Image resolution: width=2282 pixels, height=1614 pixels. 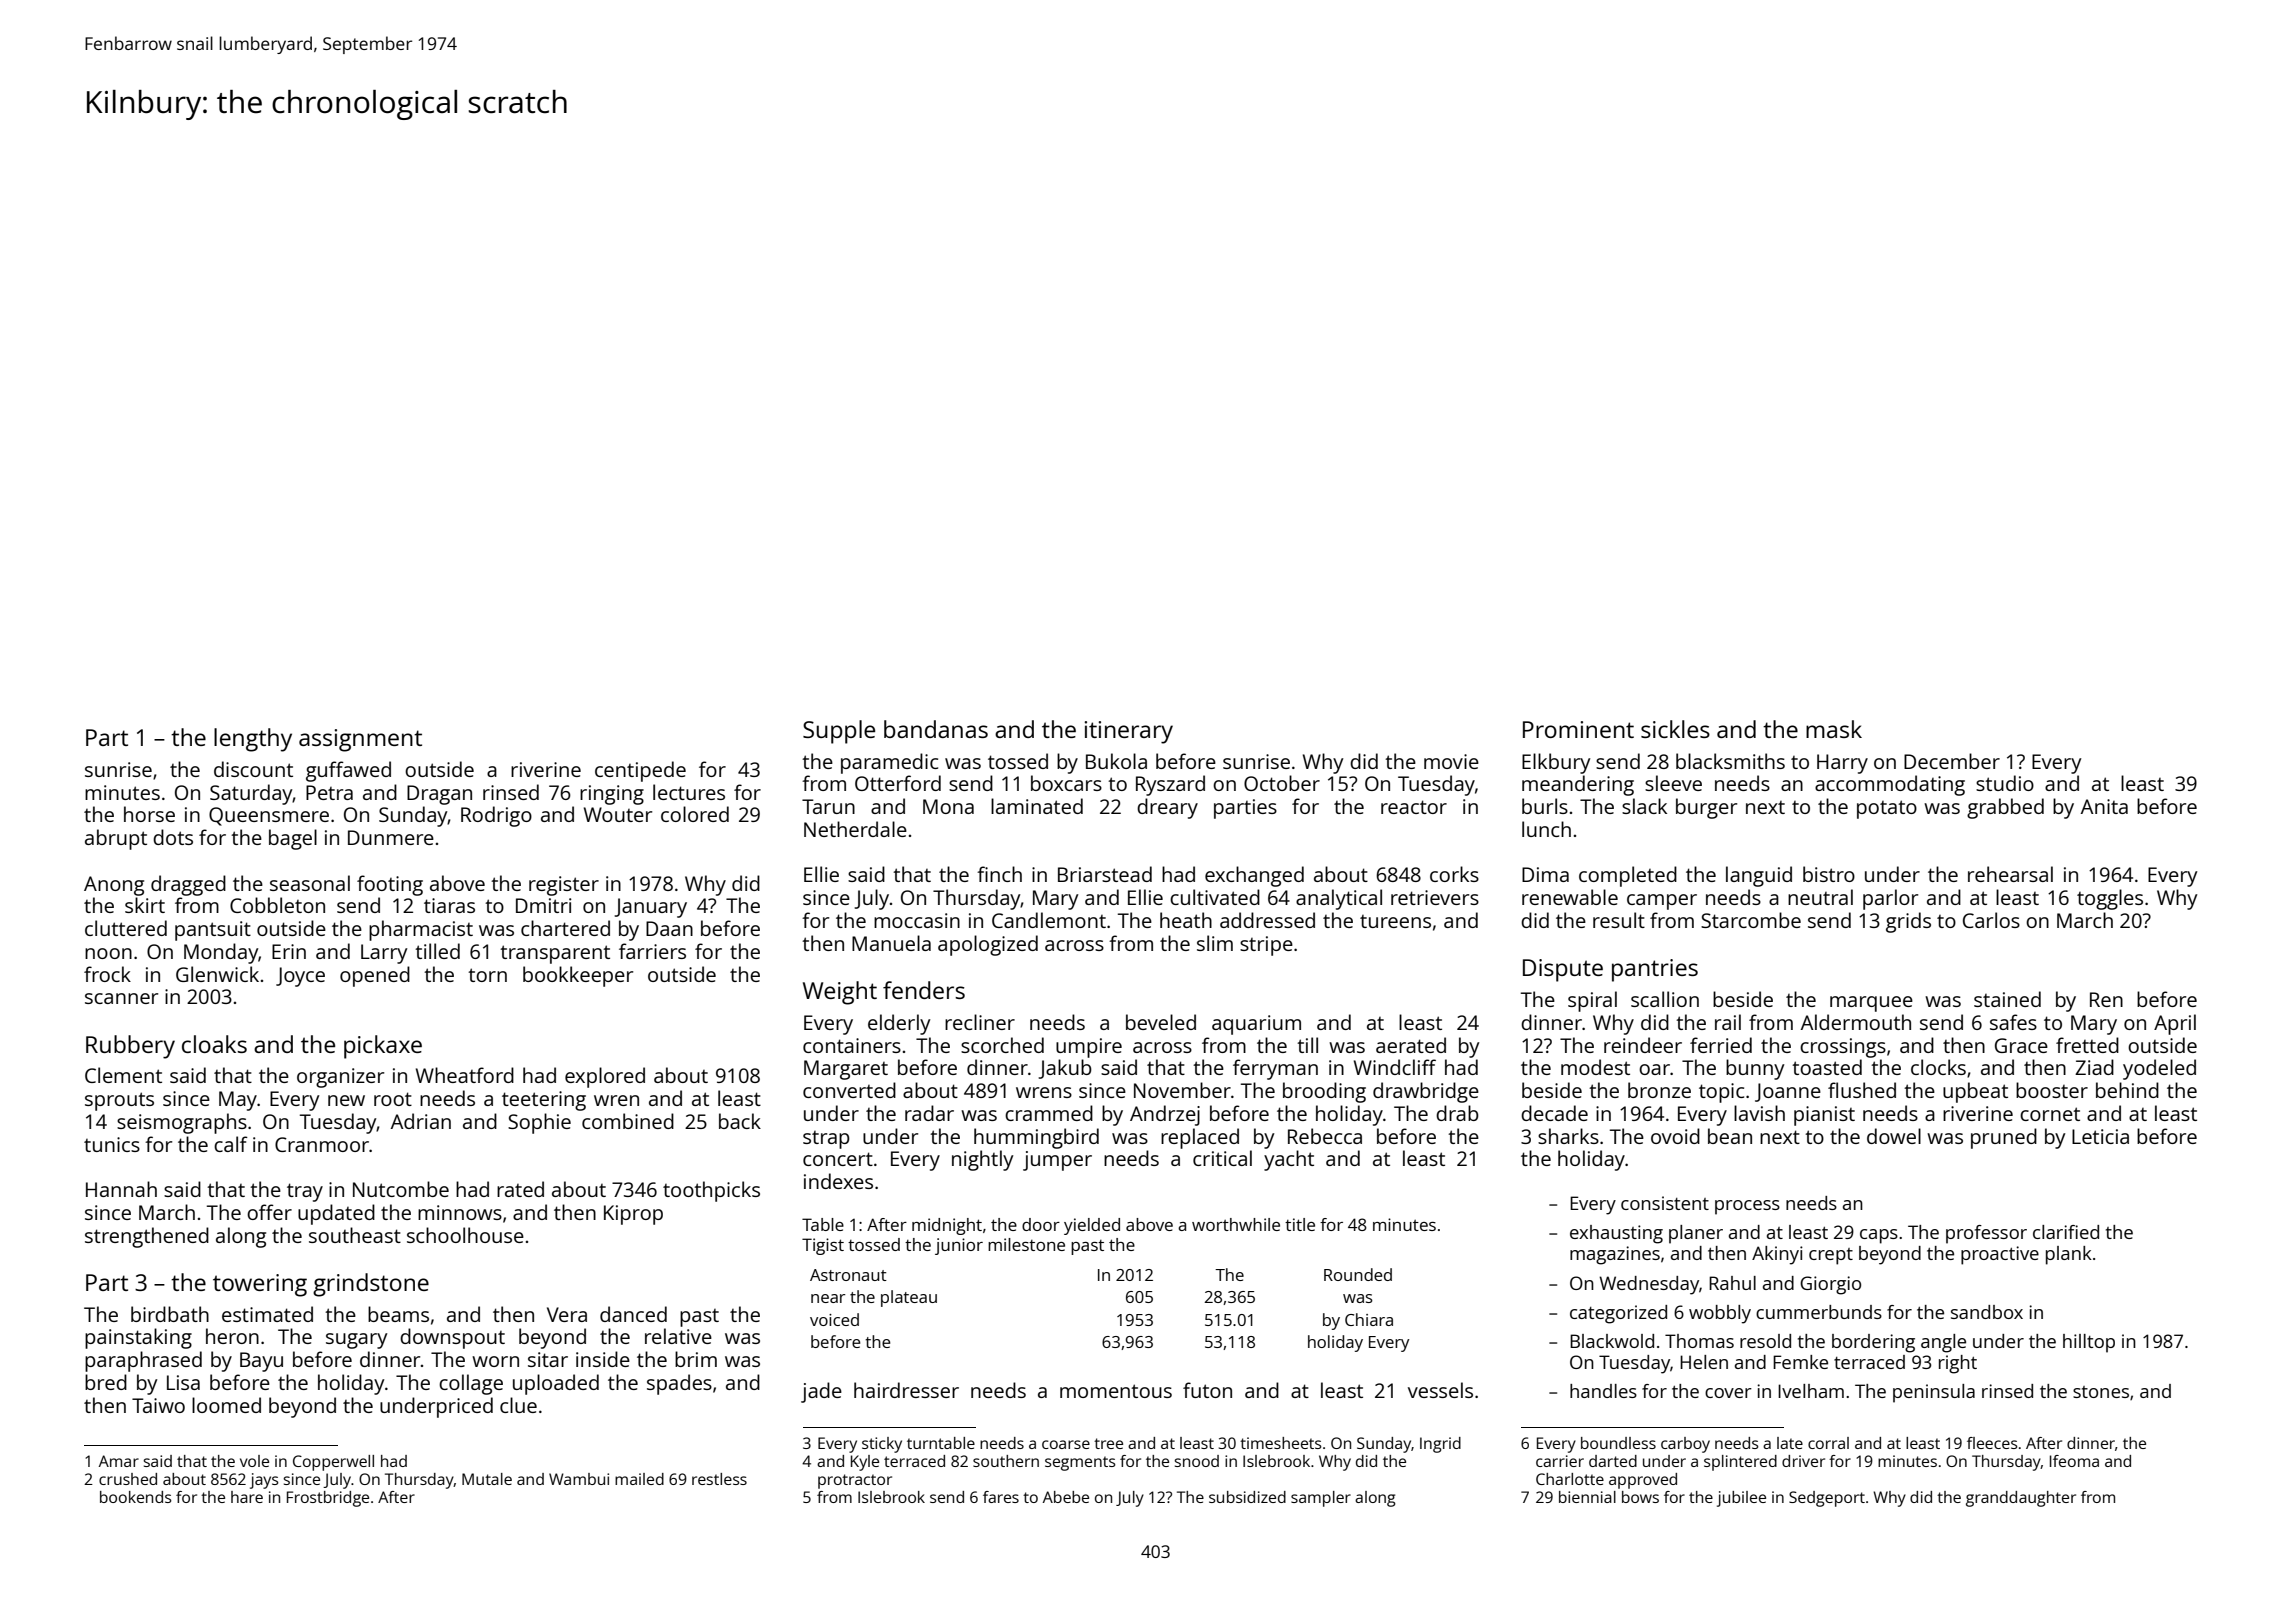 I want to click on Clement, so click(x=123, y=1075).
